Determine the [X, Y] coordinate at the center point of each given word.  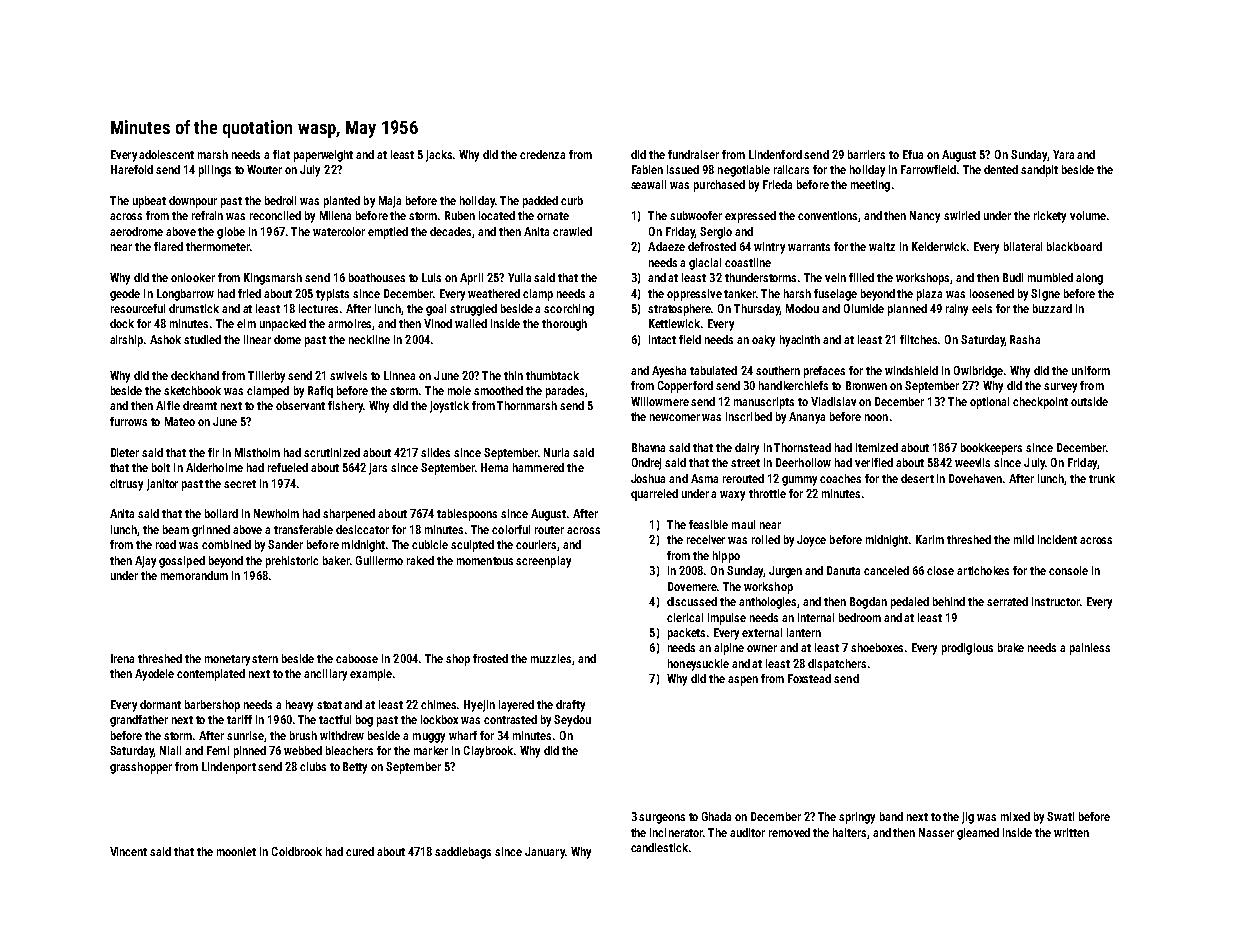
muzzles [551, 658]
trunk [1102, 478]
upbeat [149, 202]
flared [168, 246]
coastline [748, 262]
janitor [162, 485]
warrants [809, 247]
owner [762, 648]
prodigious [967, 649]
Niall [170, 750]
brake [1011, 647]
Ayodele [154, 675]
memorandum [194, 575]
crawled [572, 231]
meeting [870, 186]
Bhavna [648, 447]
